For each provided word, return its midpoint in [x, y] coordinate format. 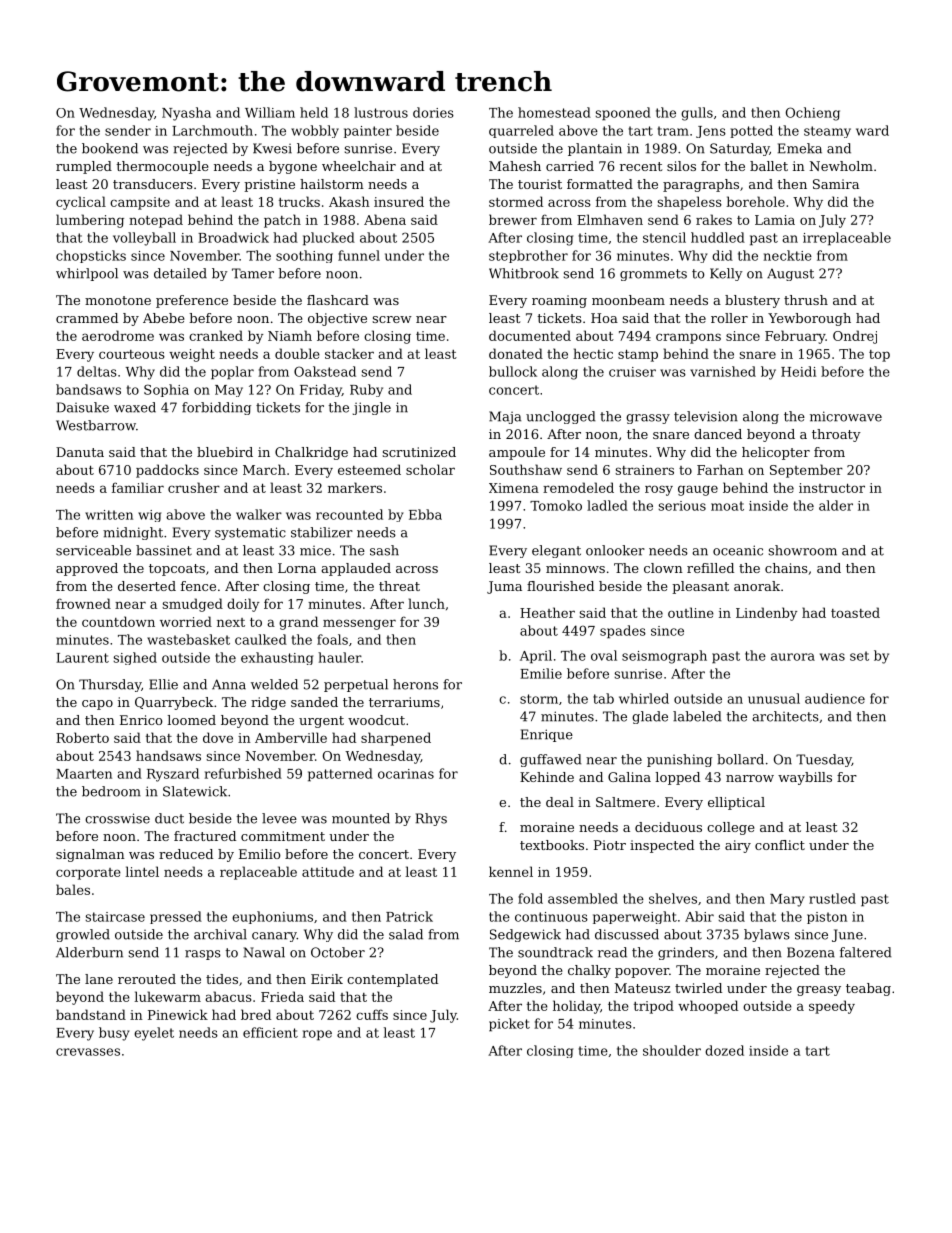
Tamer [253, 273]
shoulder [672, 1050]
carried [570, 166]
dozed [724, 1050]
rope [317, 1035]
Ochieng [813, 114]
